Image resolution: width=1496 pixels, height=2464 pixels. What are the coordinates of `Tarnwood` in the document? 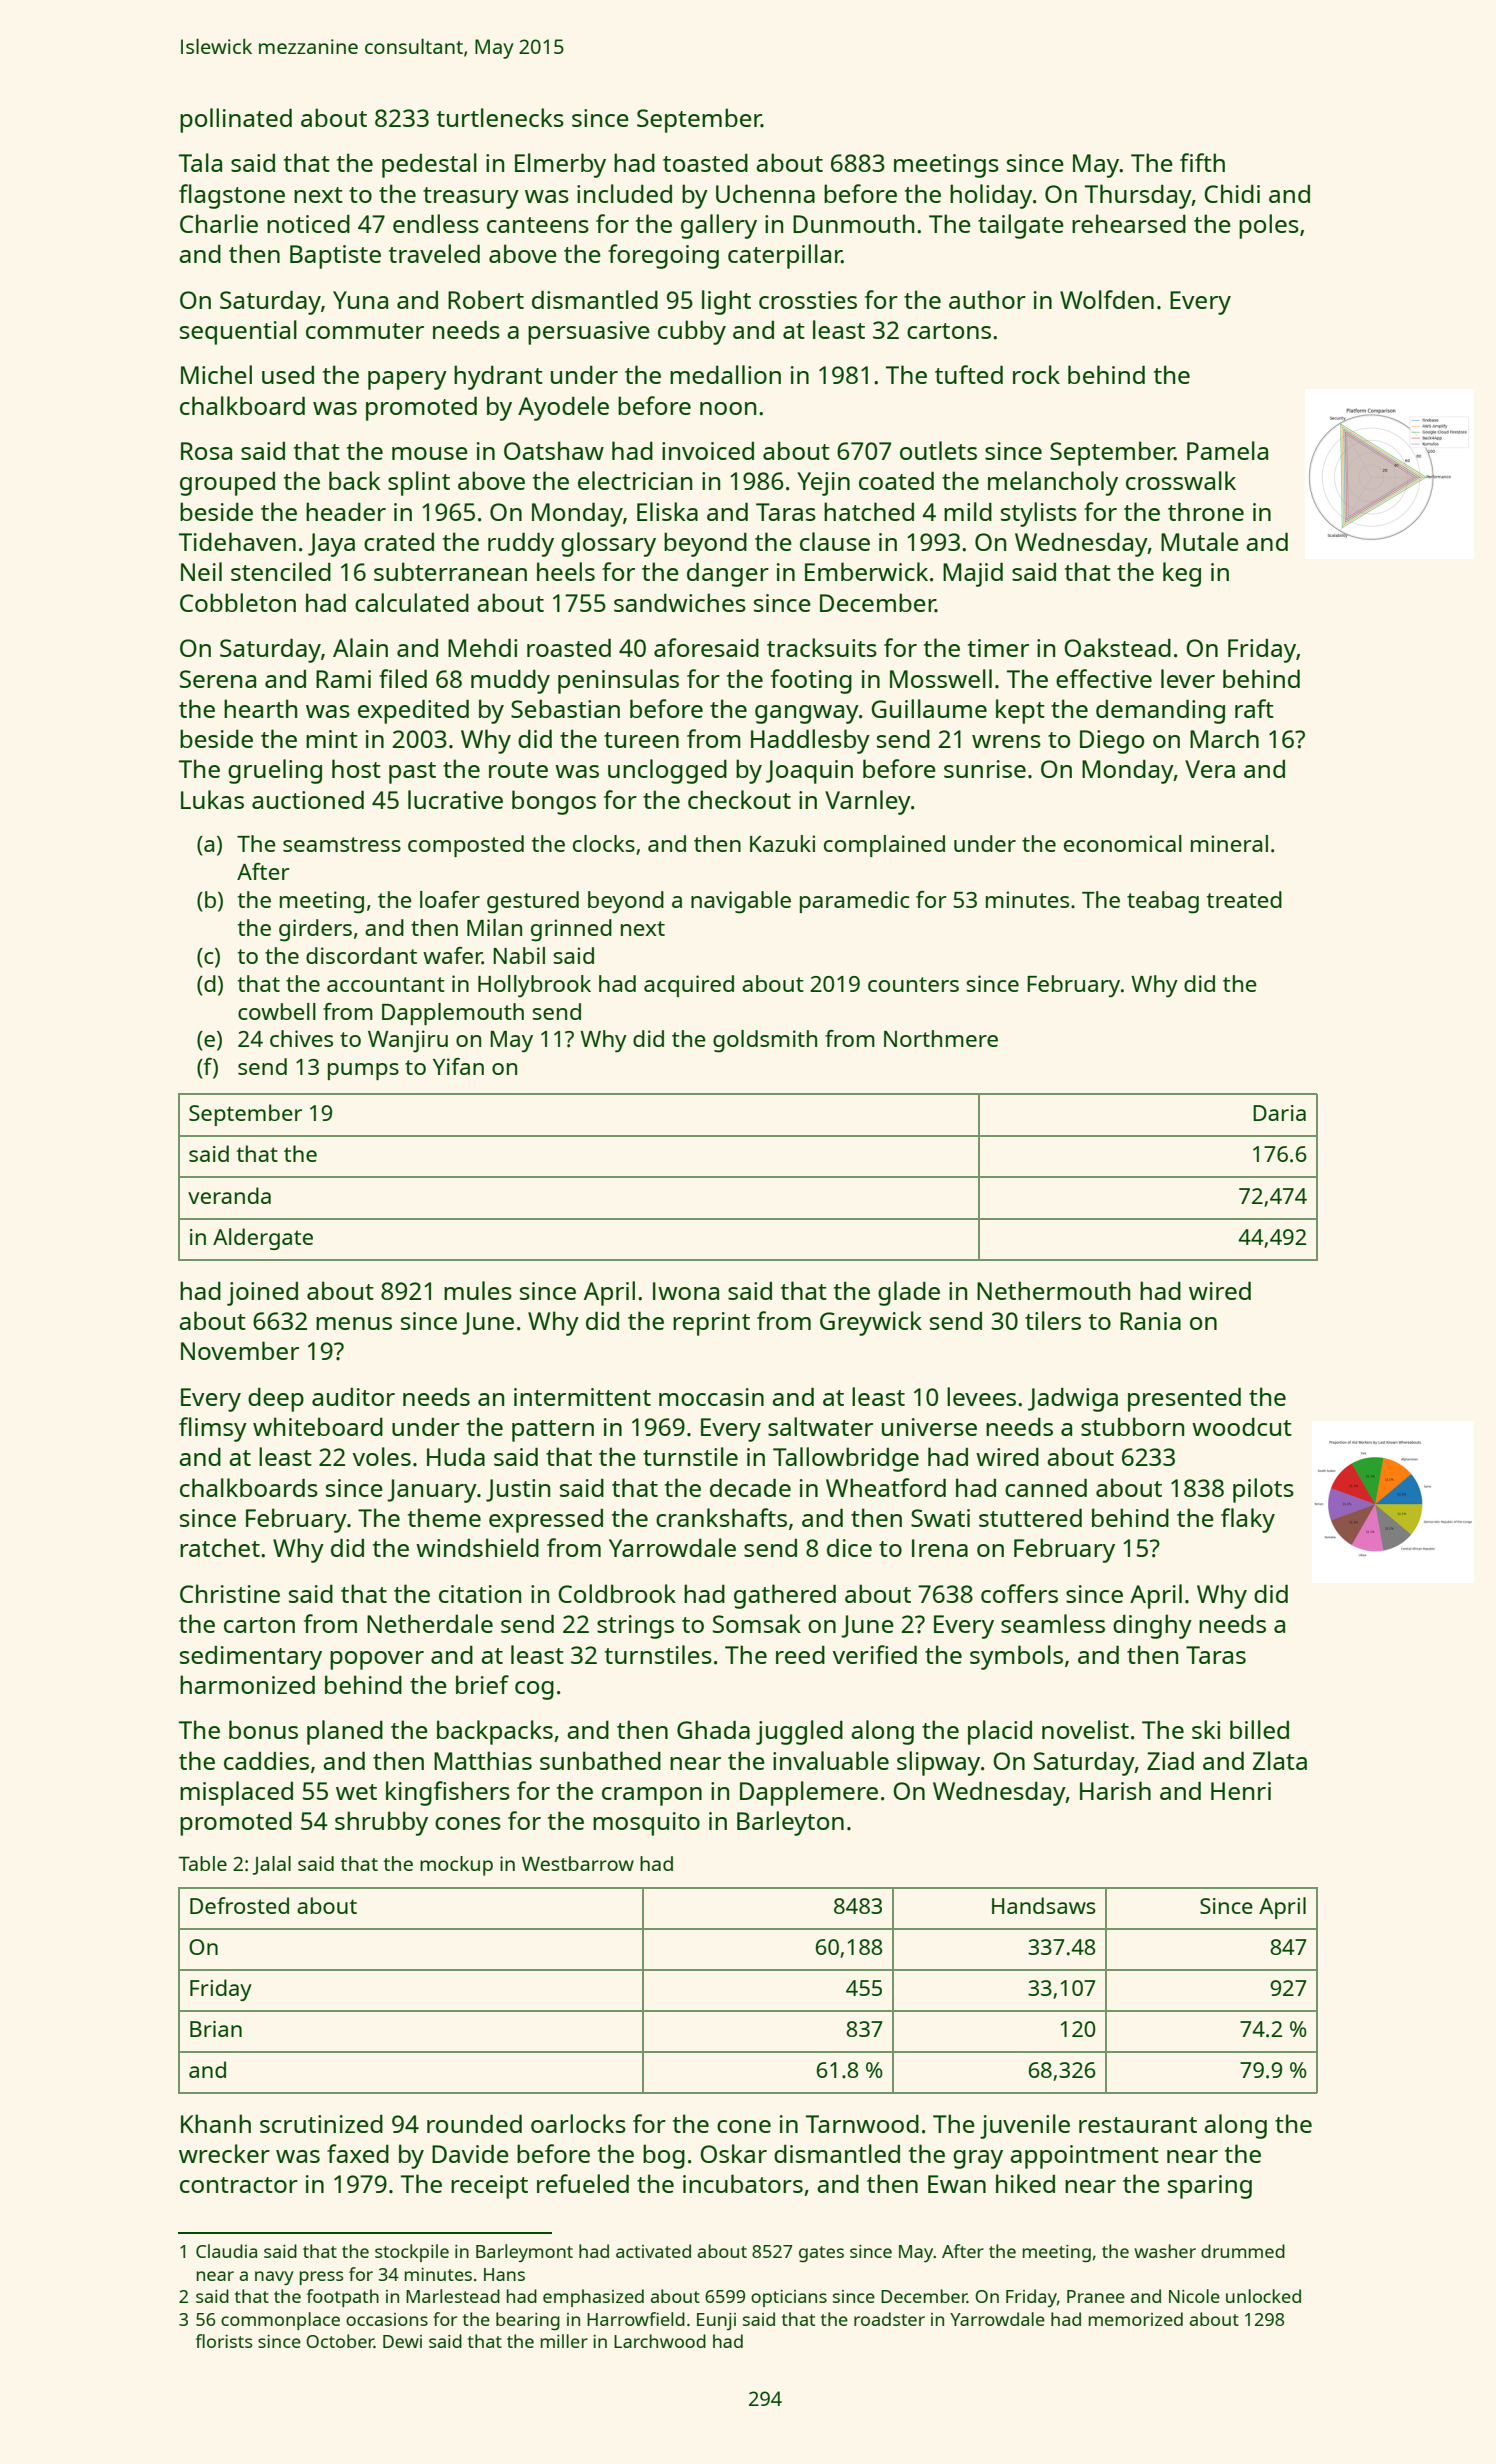 It's located at (862, 2124).
